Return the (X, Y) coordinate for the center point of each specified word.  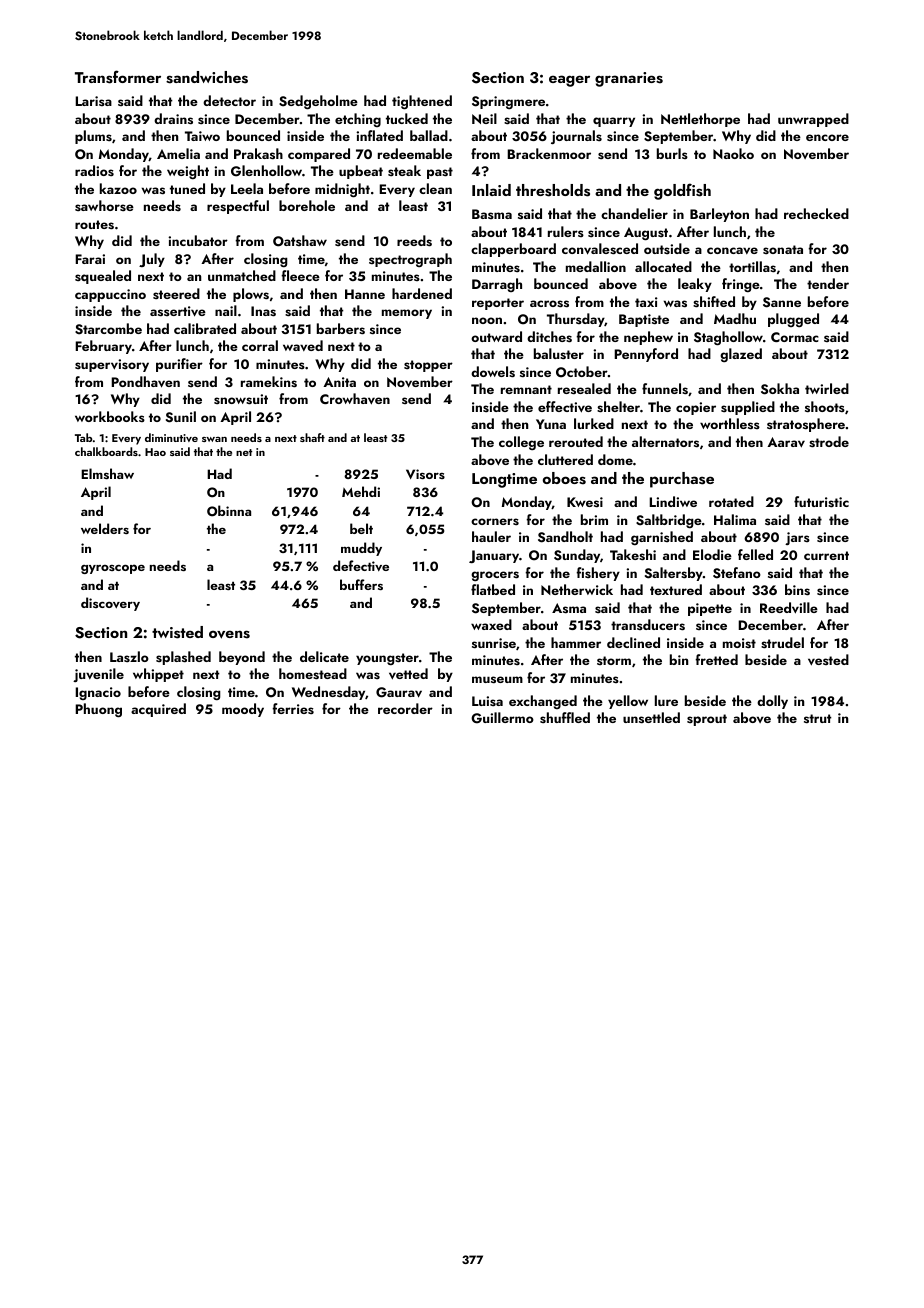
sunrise (494, 643)
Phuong (98, 710)
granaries (629, 79)
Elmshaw (107, 473)
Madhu (735, 318)
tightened (422, 102)
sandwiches (207, 77)
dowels (493, 372)
